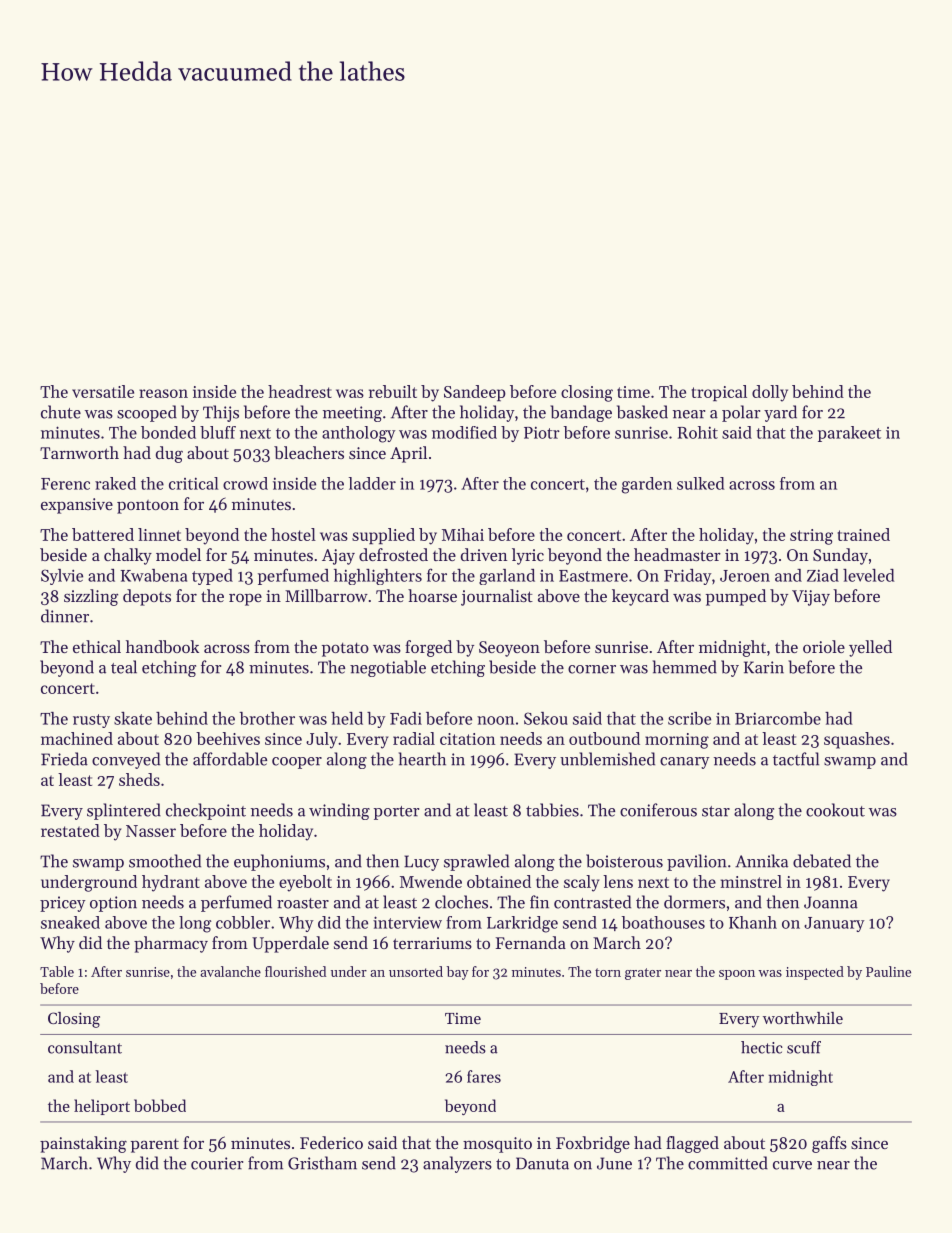 Image resolution: width=952 pixels, height=1233 pixels. Describe the element at coordinates (372, 483) in the page. I see `ladder` at that location.
